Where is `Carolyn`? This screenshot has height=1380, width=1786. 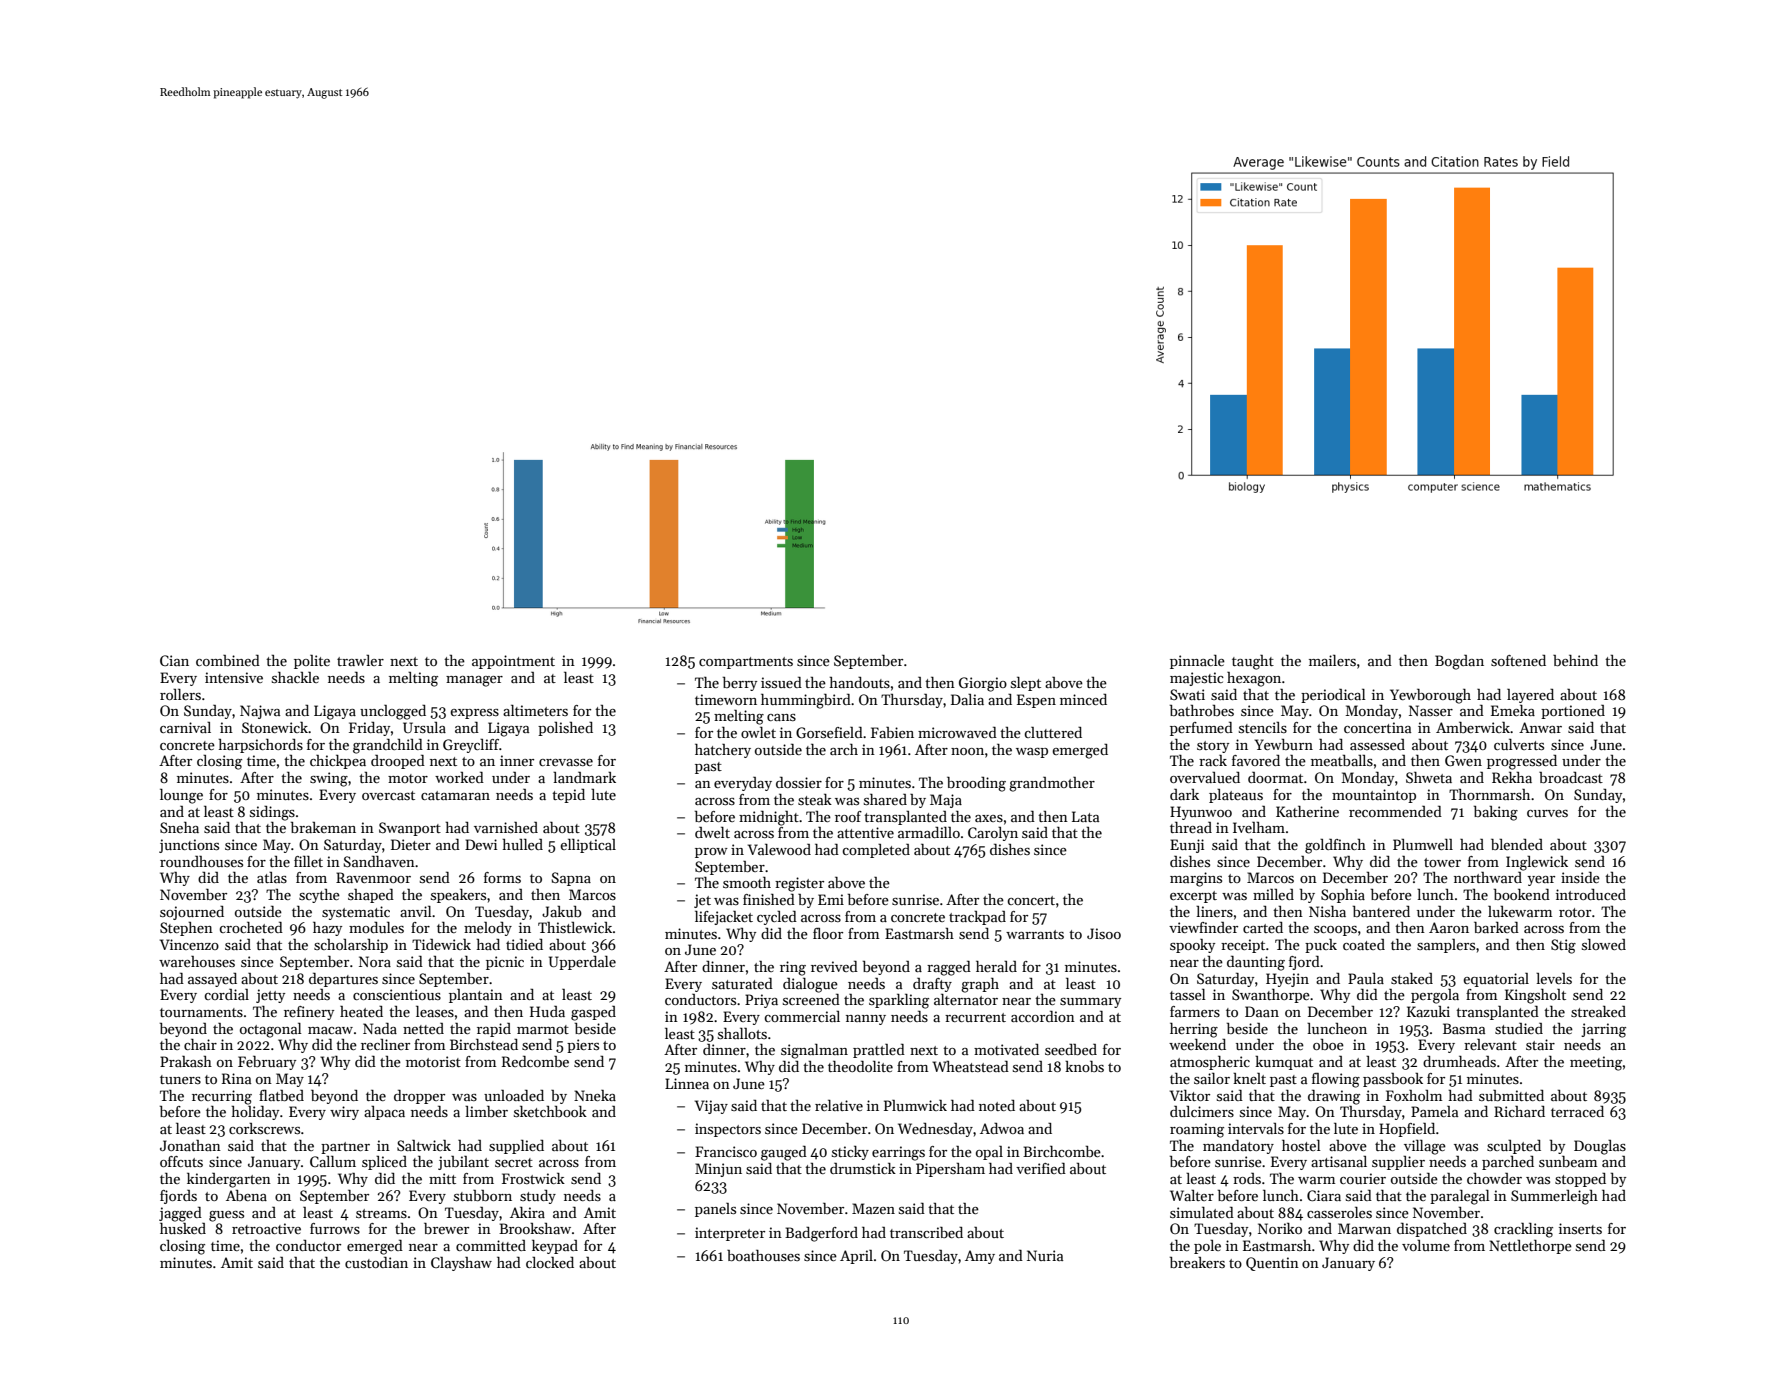 Carolyn is located at coordinates (993, 834).
